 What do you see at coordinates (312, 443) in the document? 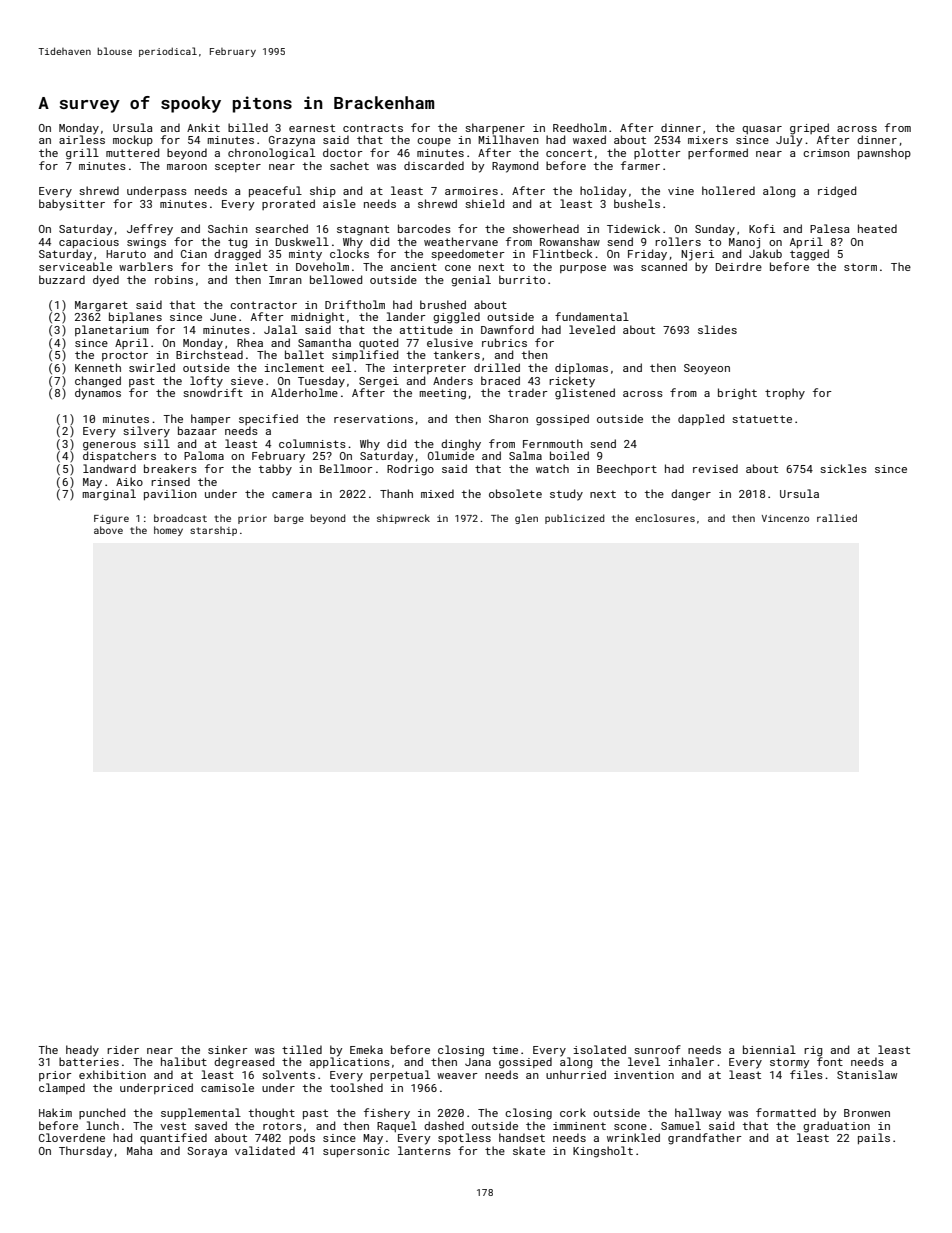
I see `columnists` at bounding box center [312, 443].
